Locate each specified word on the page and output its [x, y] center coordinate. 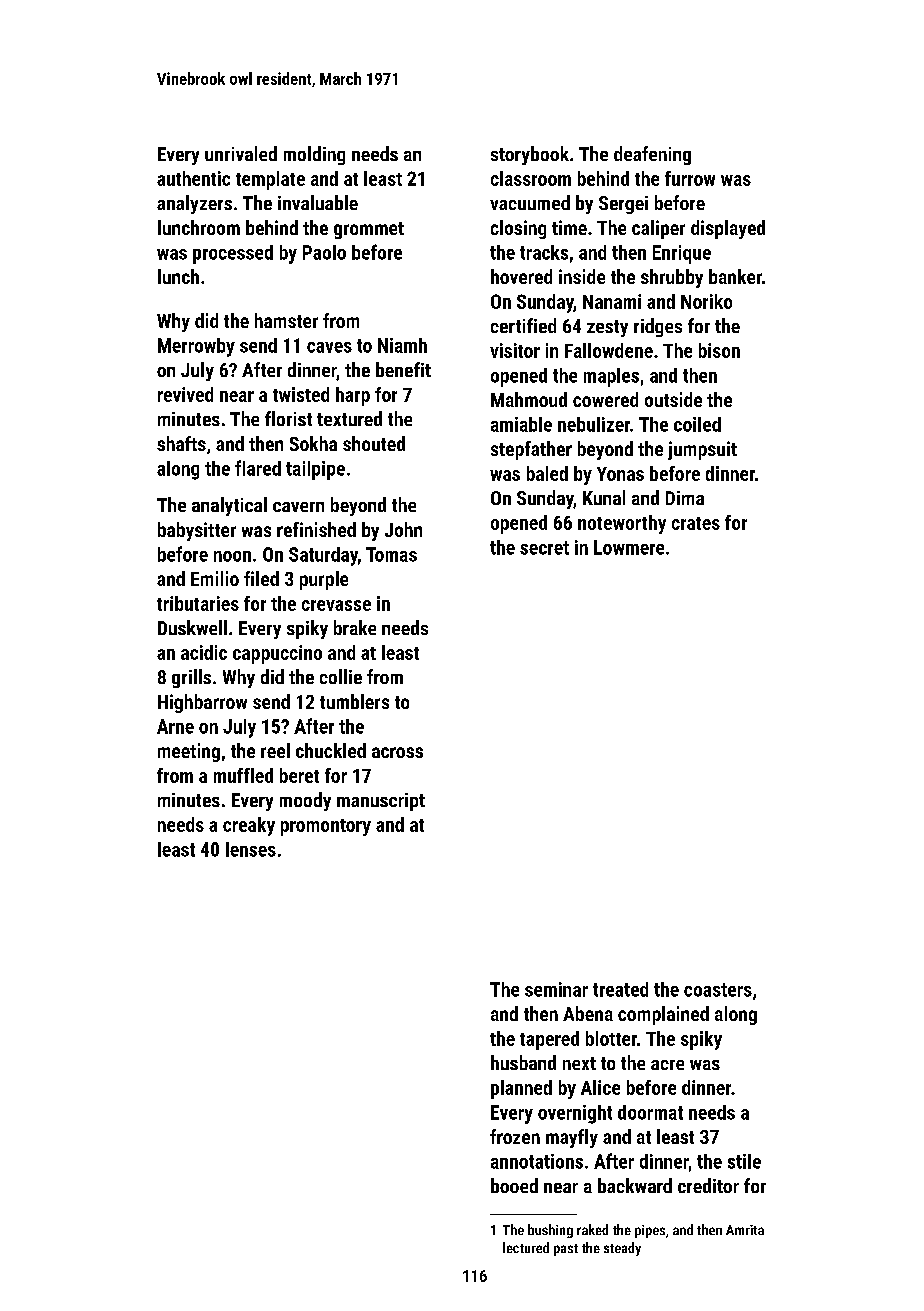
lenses [251, 849]
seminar [556, 989]
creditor [708, 1185]
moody [305, 801]
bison [719, 350]
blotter [611, 1038]
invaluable [318, 202]
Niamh [402, 345]
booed [514, 1185]
